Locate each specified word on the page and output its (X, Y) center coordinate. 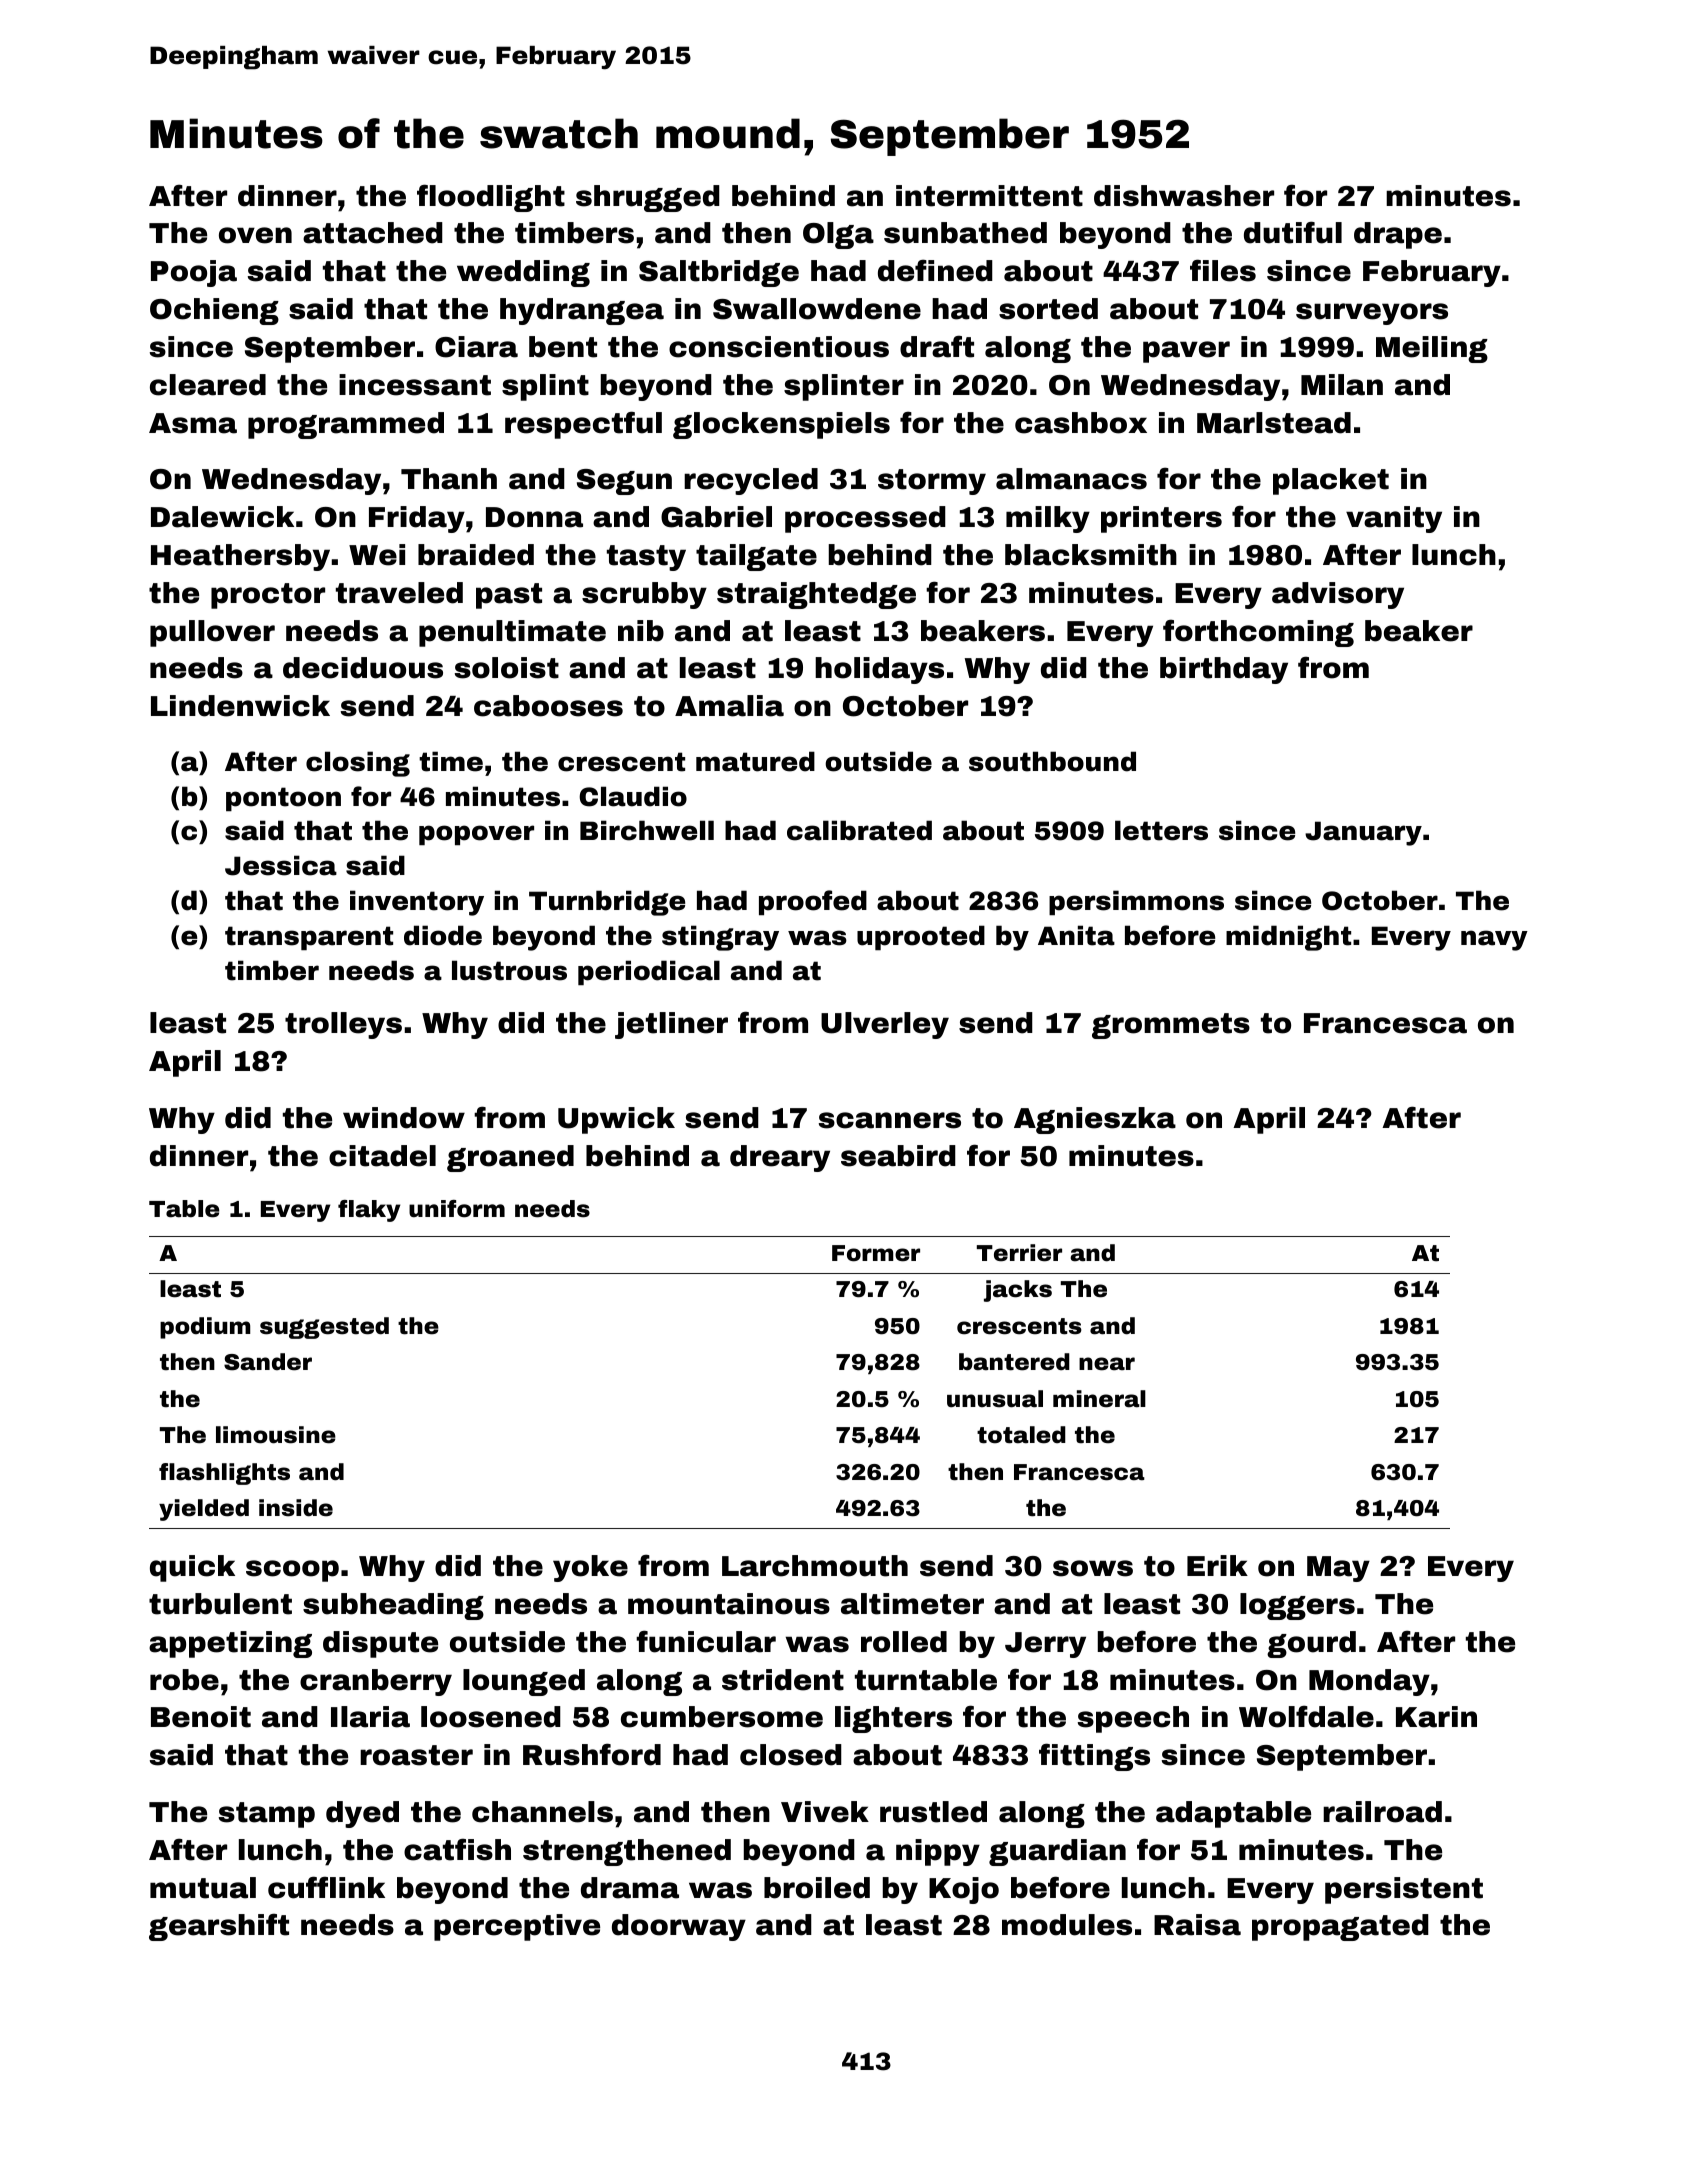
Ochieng (214, 311)
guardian (1057, 1852)
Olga (838, 235)
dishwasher (1184, 196)
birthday (1224, 670)
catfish (457, 1849)
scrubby (644, 595)
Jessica (281, 865)
